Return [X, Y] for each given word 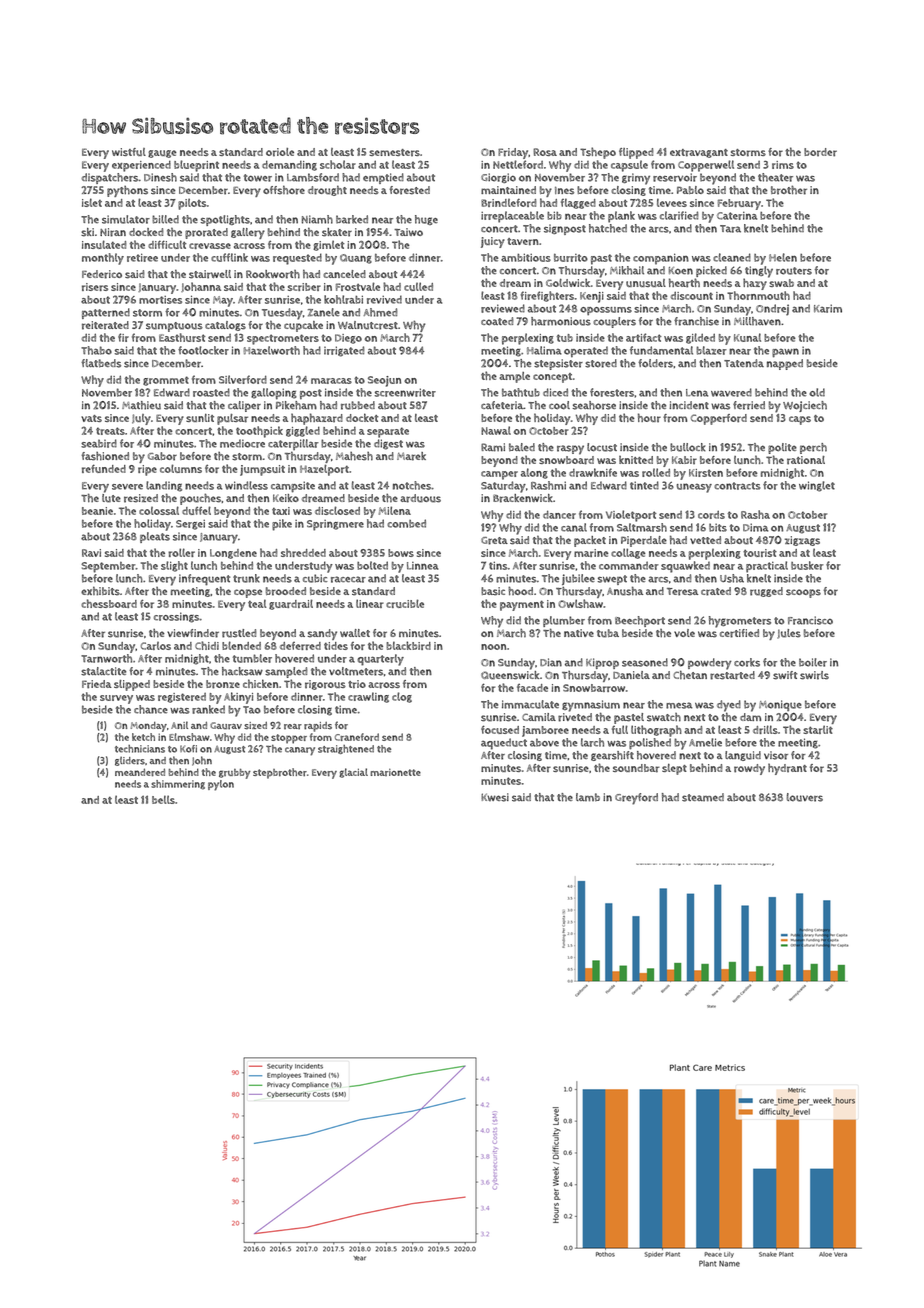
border [820, 152]
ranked [208, 709]
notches [412, 485]
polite [782, 448]
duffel [196, 510]
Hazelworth [272, 350]
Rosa [545, 152]
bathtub [521, 392]
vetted [705, 540]
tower [258, 178]
